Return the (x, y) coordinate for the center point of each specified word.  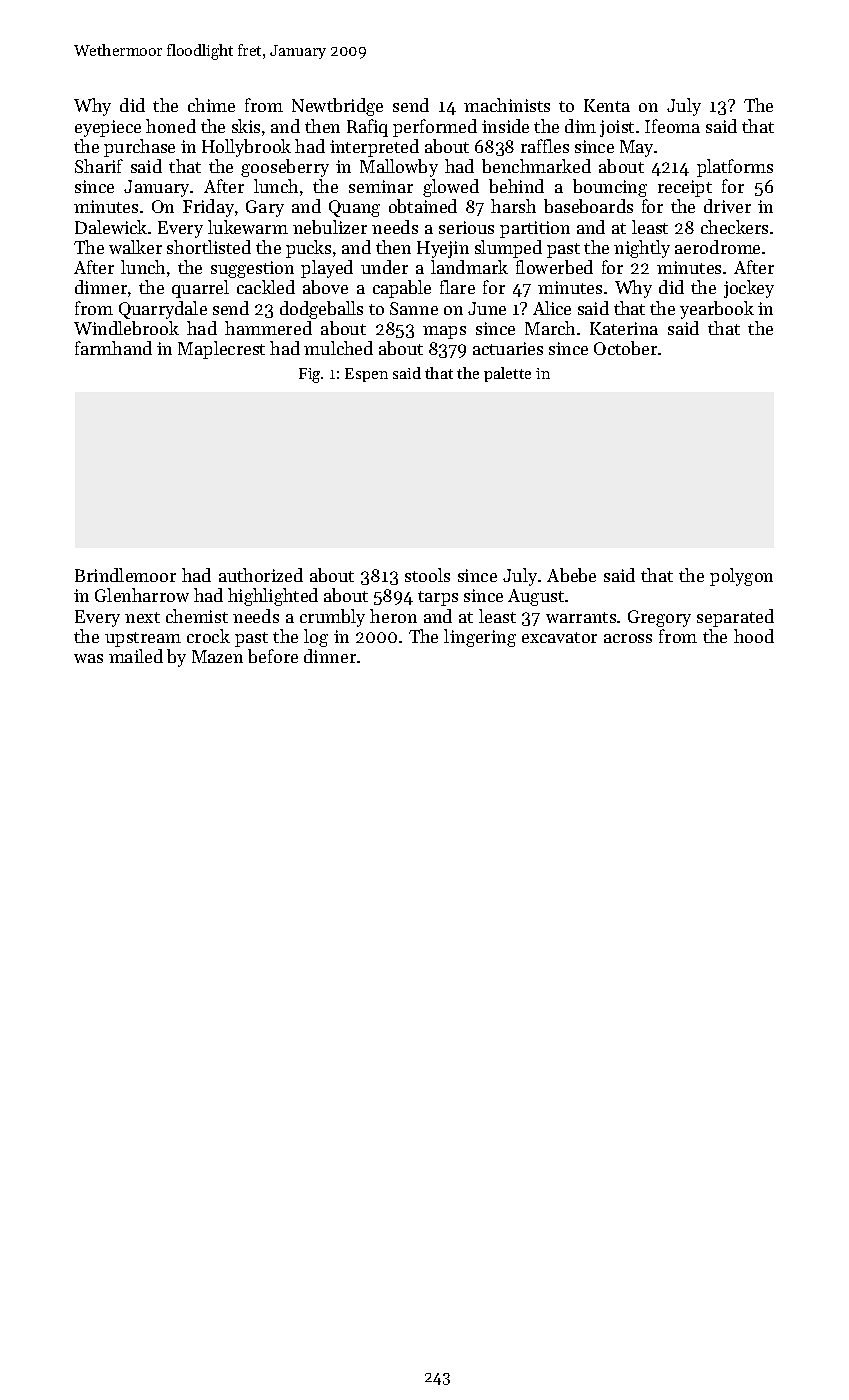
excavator (559, 637)
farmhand (113, 348)
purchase (139, 148)
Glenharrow (142, 595)
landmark (469, 267)
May (637, 148)
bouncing (610, 188)
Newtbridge (337, 107)
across (628, 638)
